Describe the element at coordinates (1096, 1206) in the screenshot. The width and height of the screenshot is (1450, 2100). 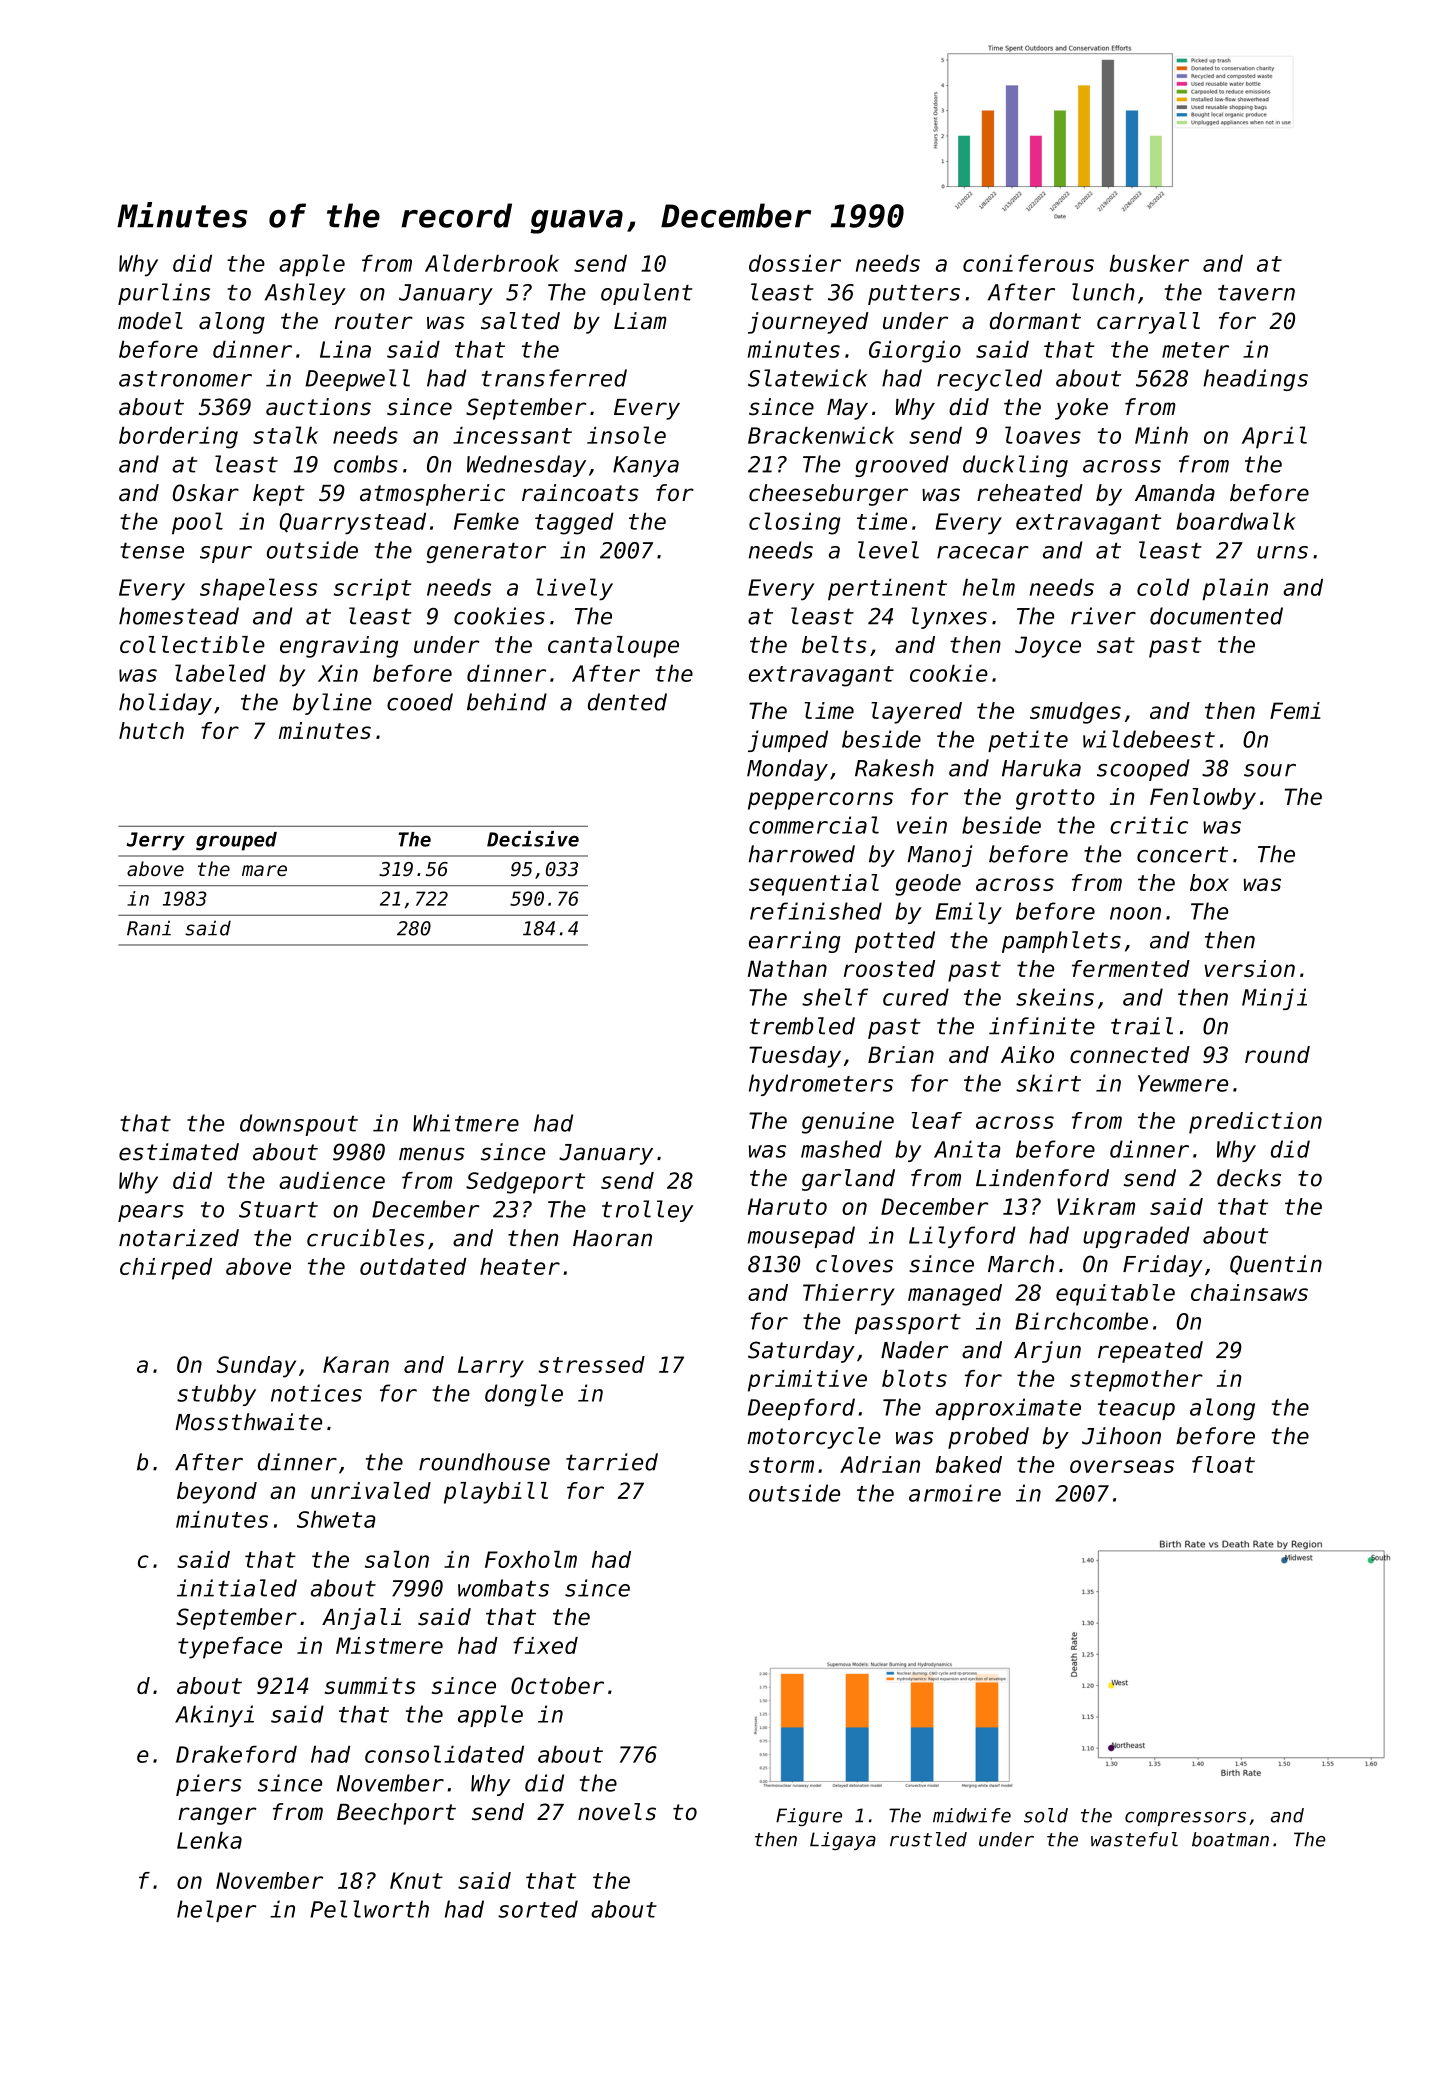
I see `Vikram` at that location.
